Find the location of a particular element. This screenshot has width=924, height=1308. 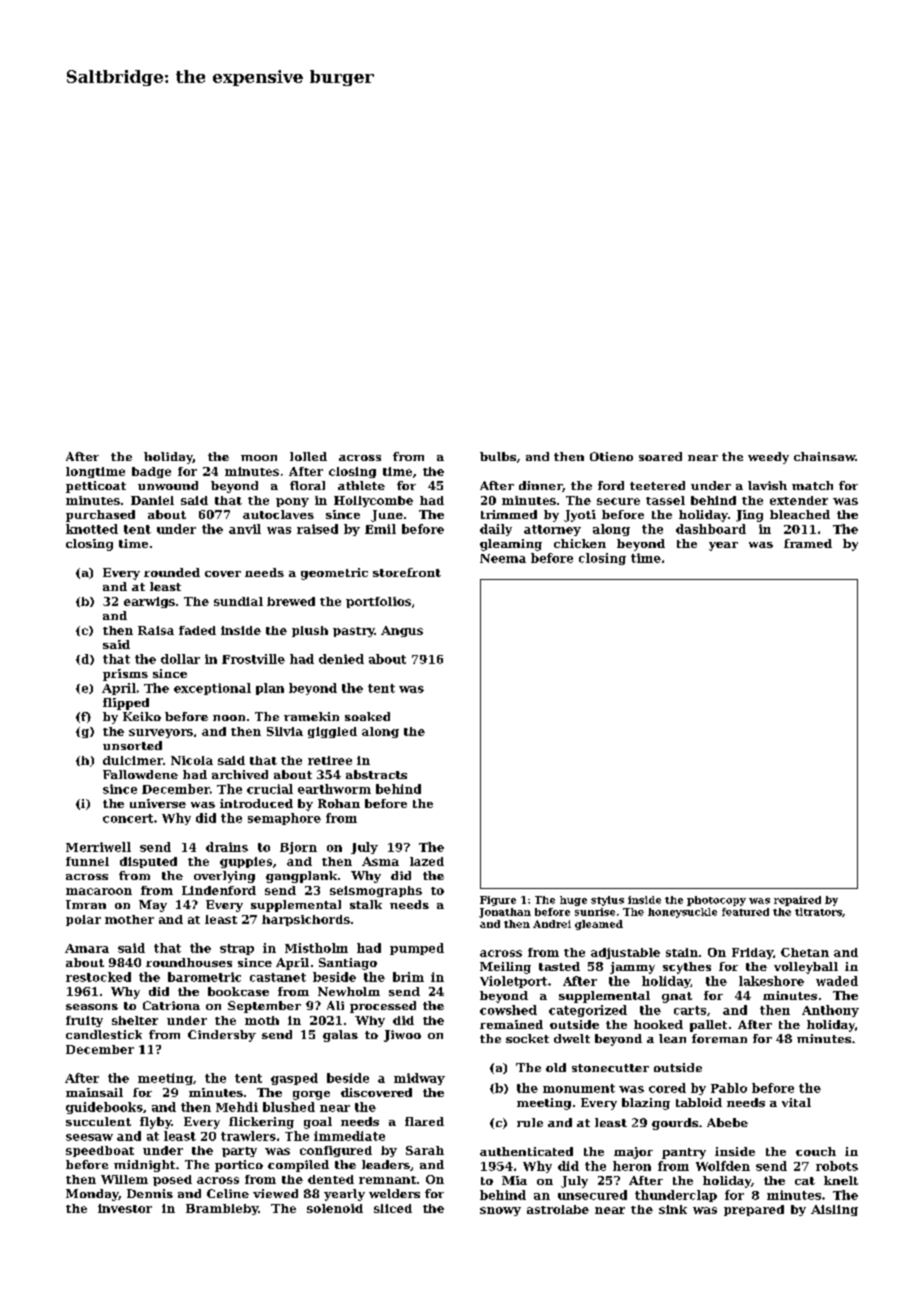

Aisling is located at coordinates (834, 1210).
